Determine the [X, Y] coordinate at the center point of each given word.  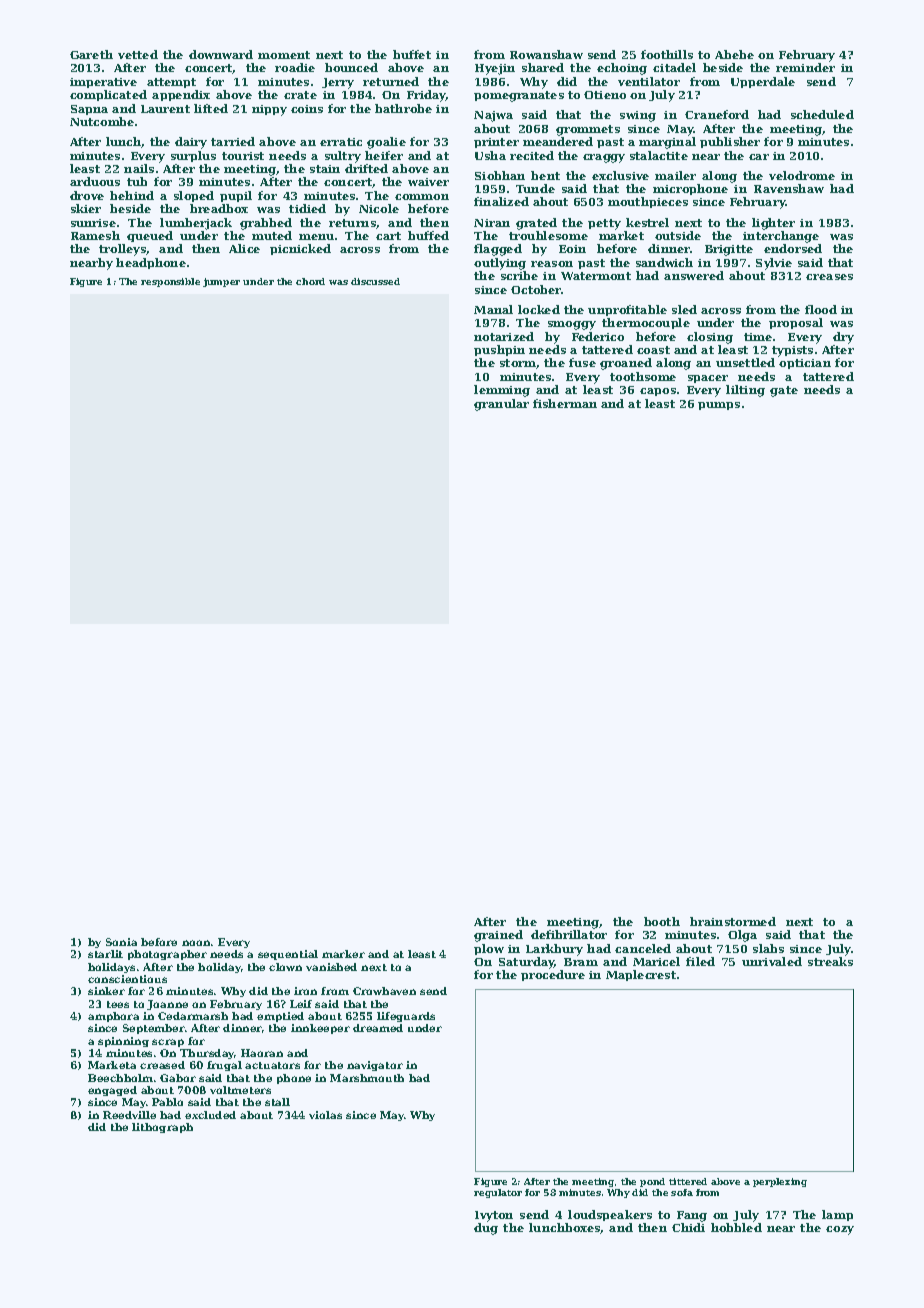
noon [196, 943]
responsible [170, 282]
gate [784, 391]
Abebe [734, 54]
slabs [768, 948]
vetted [138, 54]
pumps [719, 406]
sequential [288, 955]
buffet [412, 54]
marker [343, 954]
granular [501, 405]
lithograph [162, 1128]
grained [498, 936]
